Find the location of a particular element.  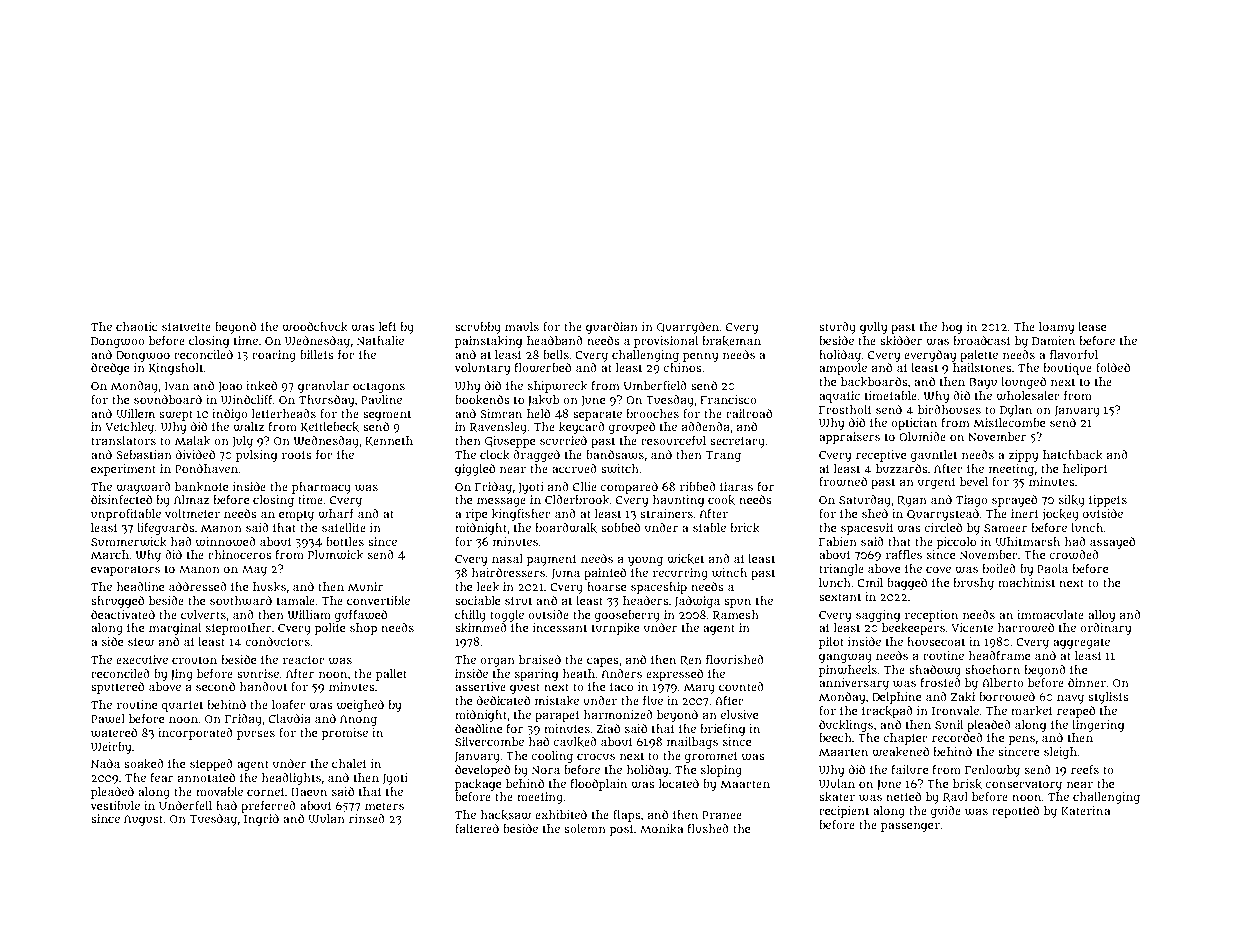

segment is located at coordinates (387, 415).
